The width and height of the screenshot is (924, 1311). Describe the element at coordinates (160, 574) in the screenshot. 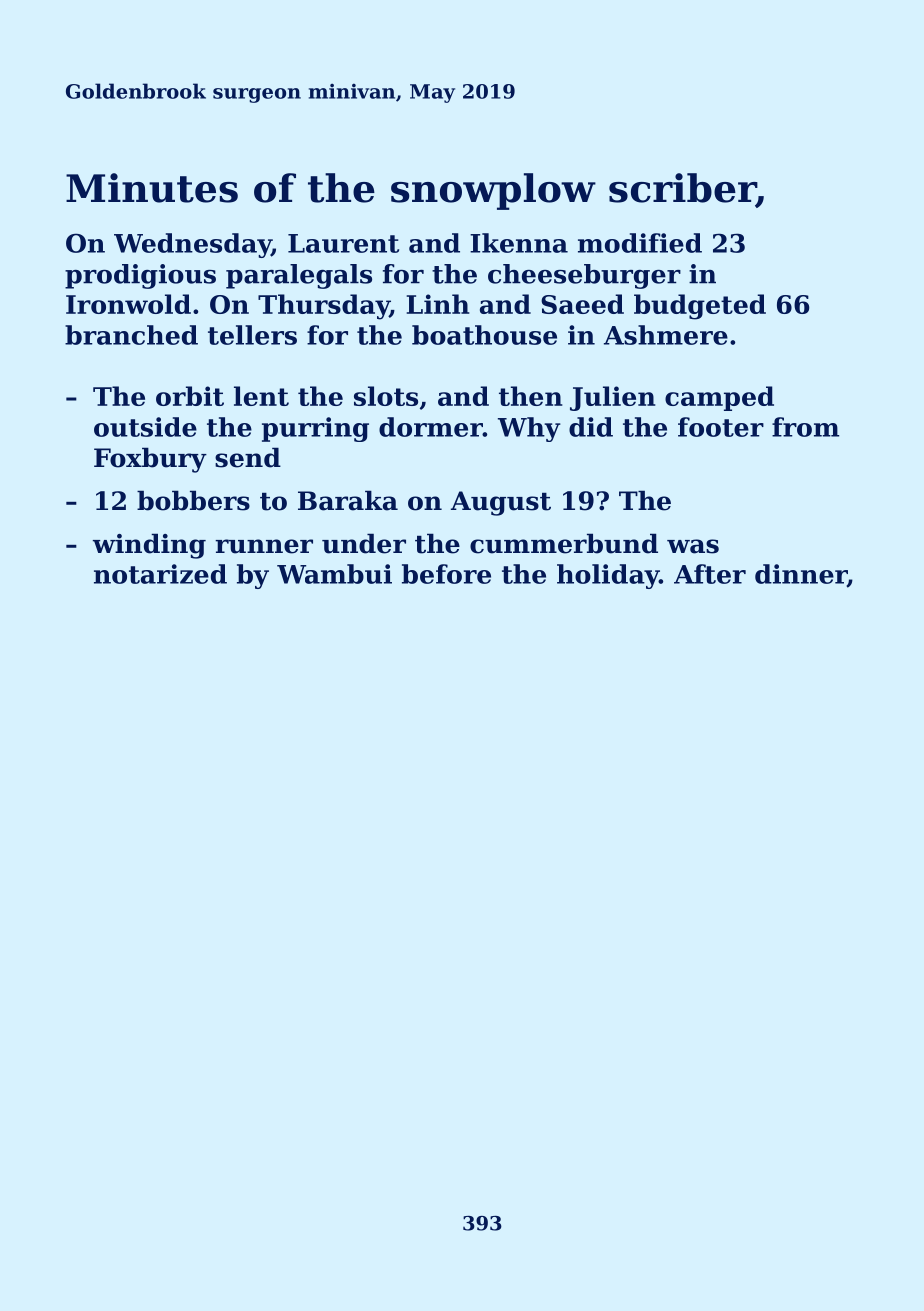

I see `notarized` at that location.
